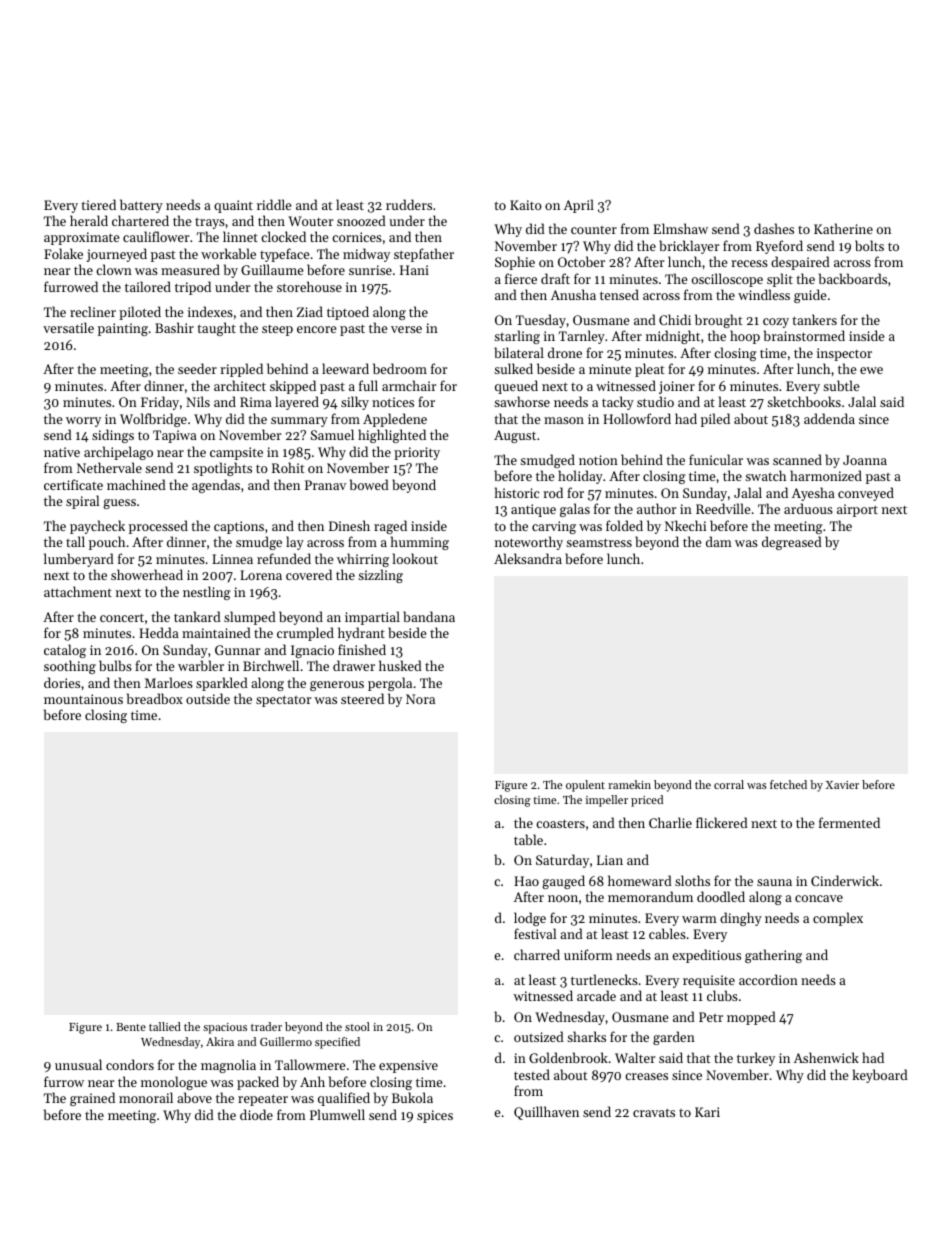 This image has width=952, height=1233. I want to click on dashes, so click(774, 228).
